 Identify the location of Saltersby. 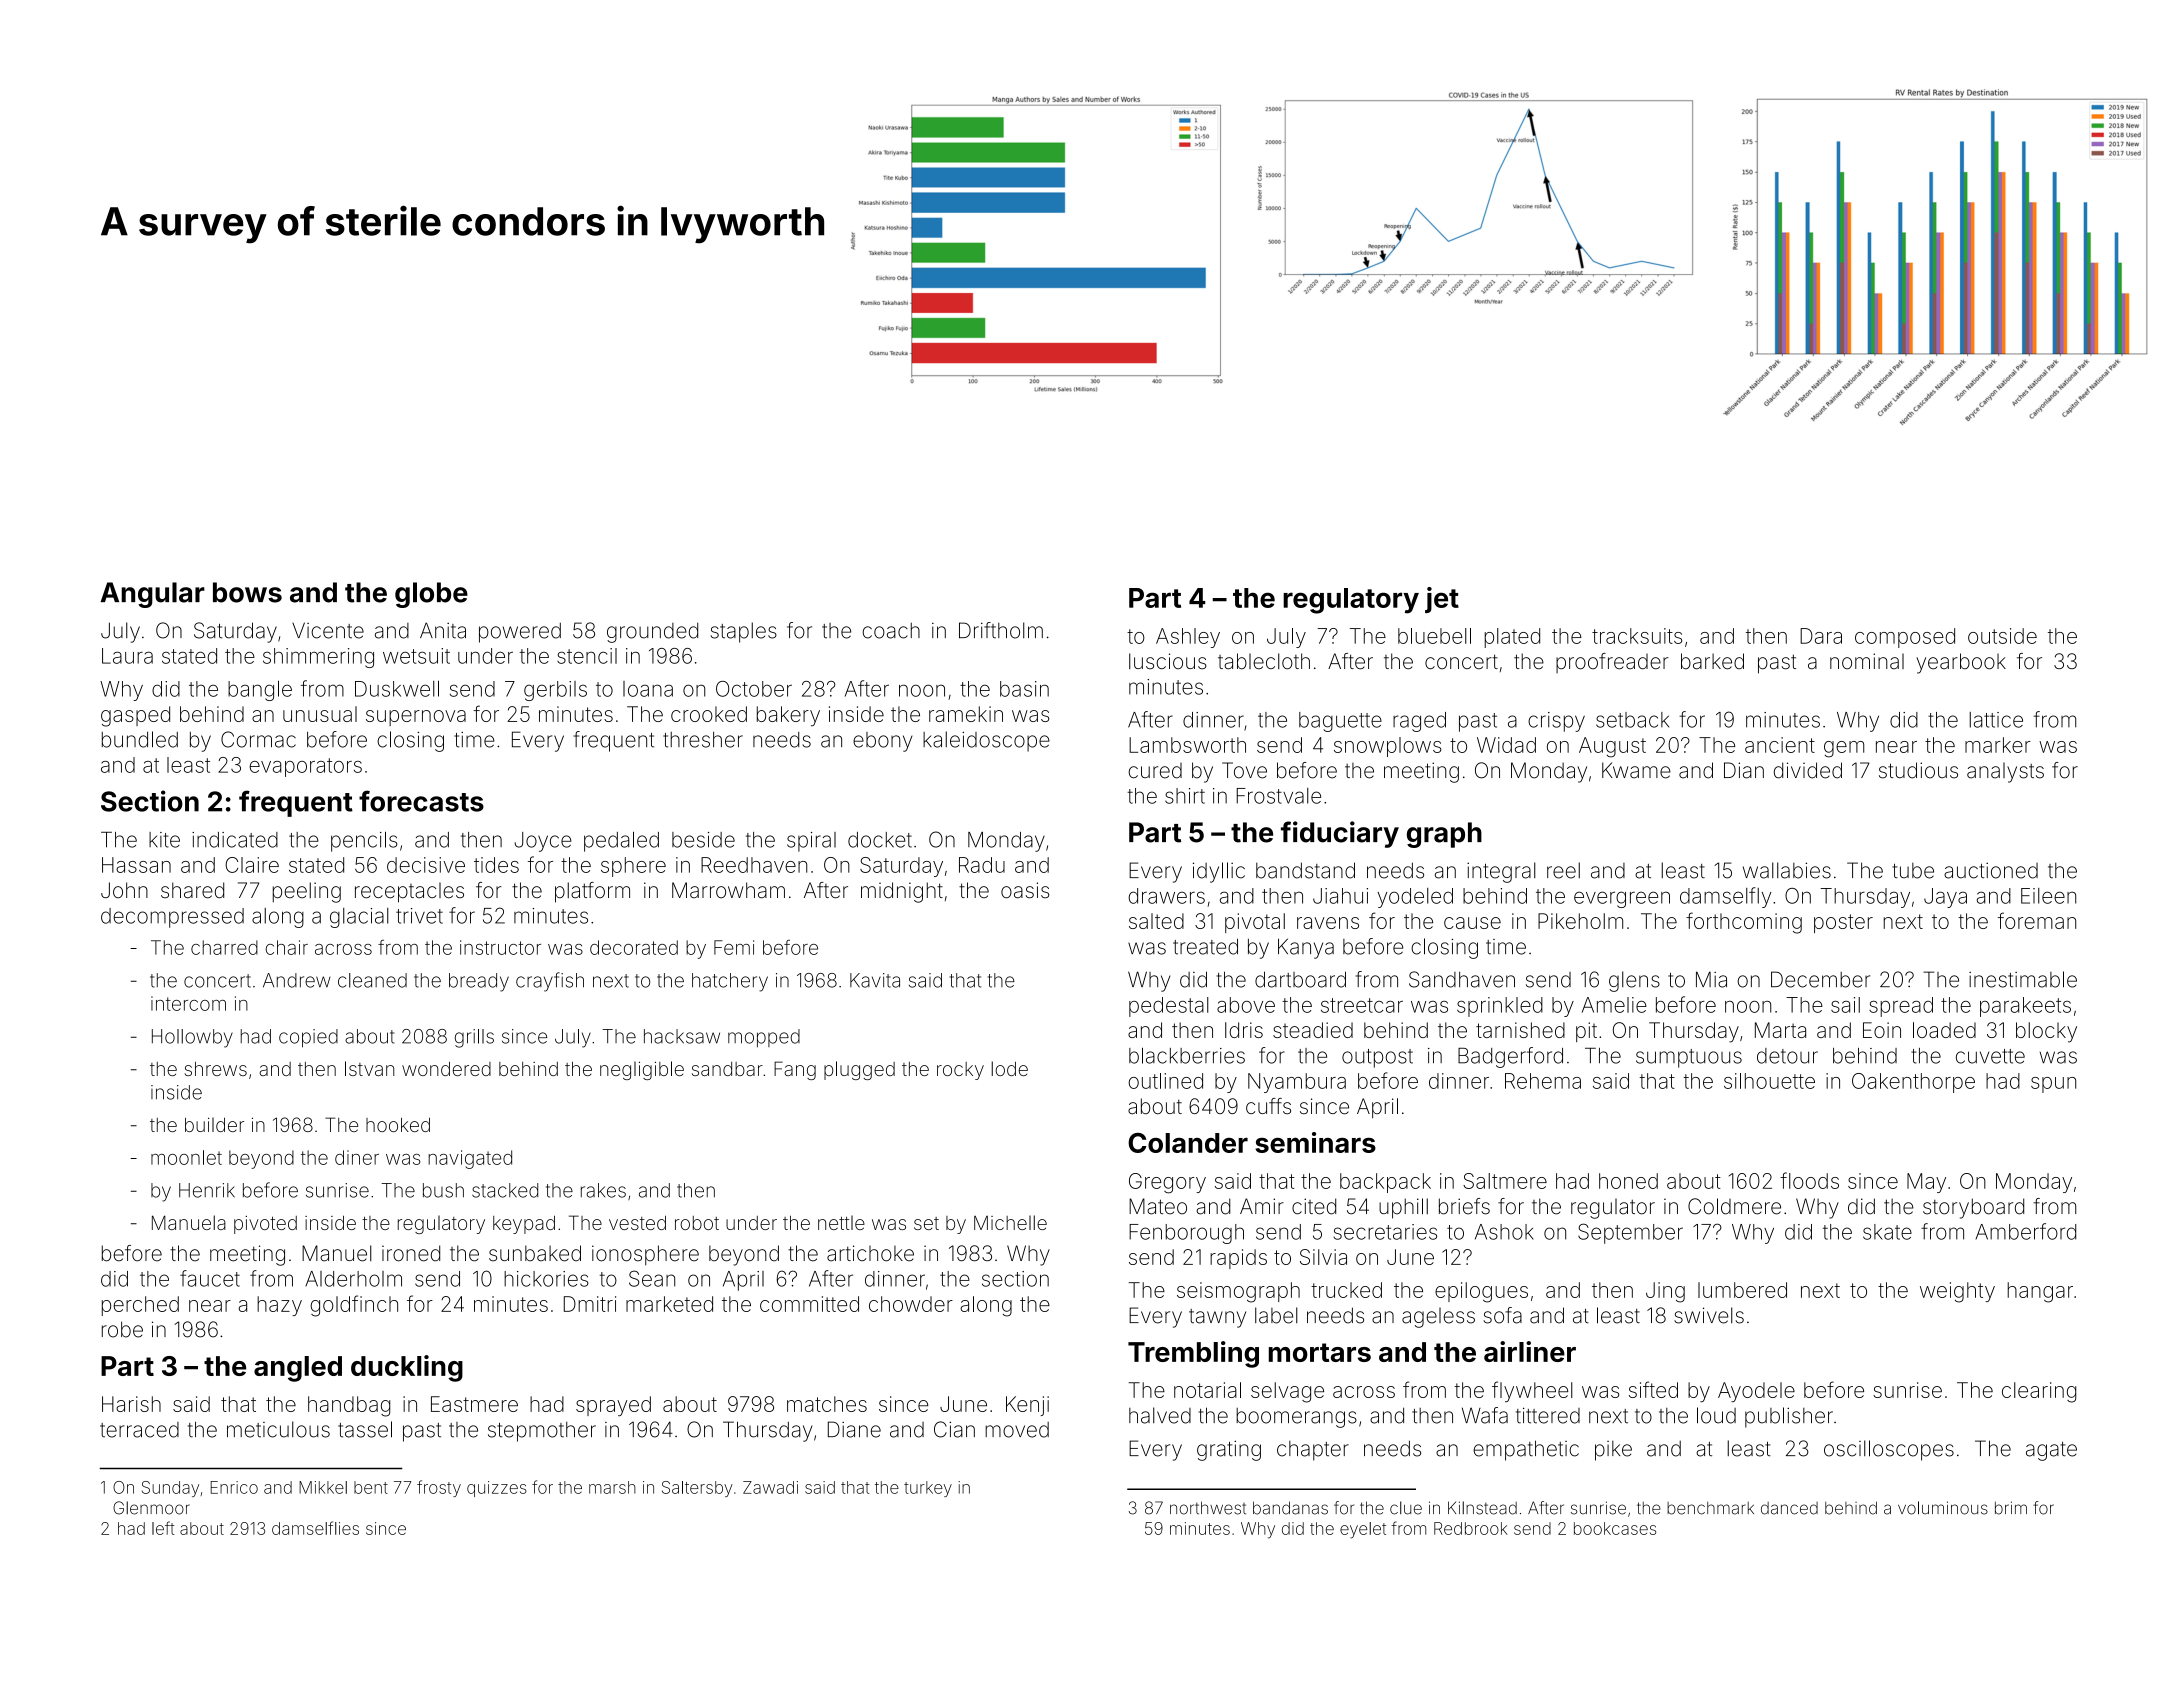
(697, 1489).
